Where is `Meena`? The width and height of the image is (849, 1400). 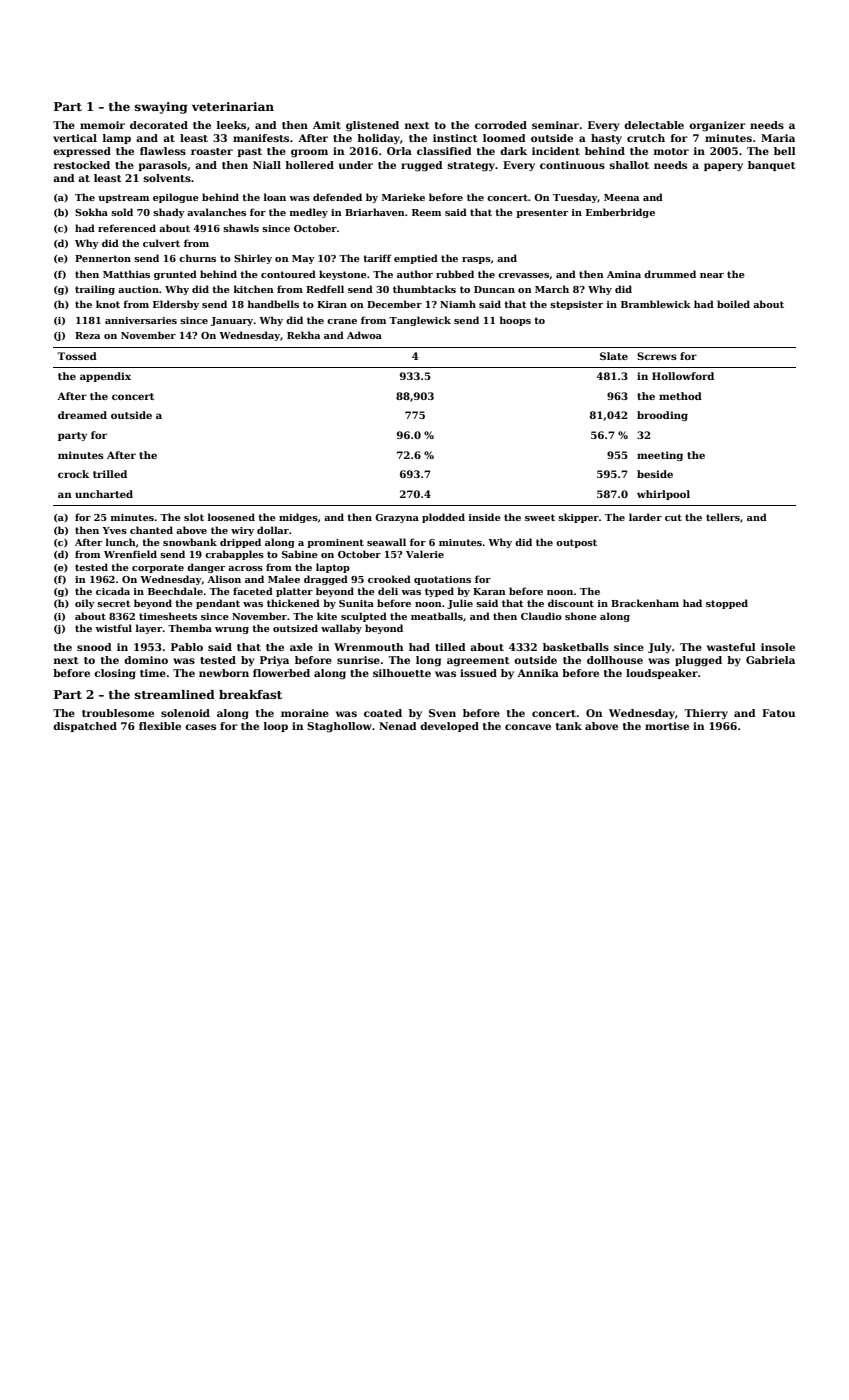
Meena is located at coordinates (621, 197).
